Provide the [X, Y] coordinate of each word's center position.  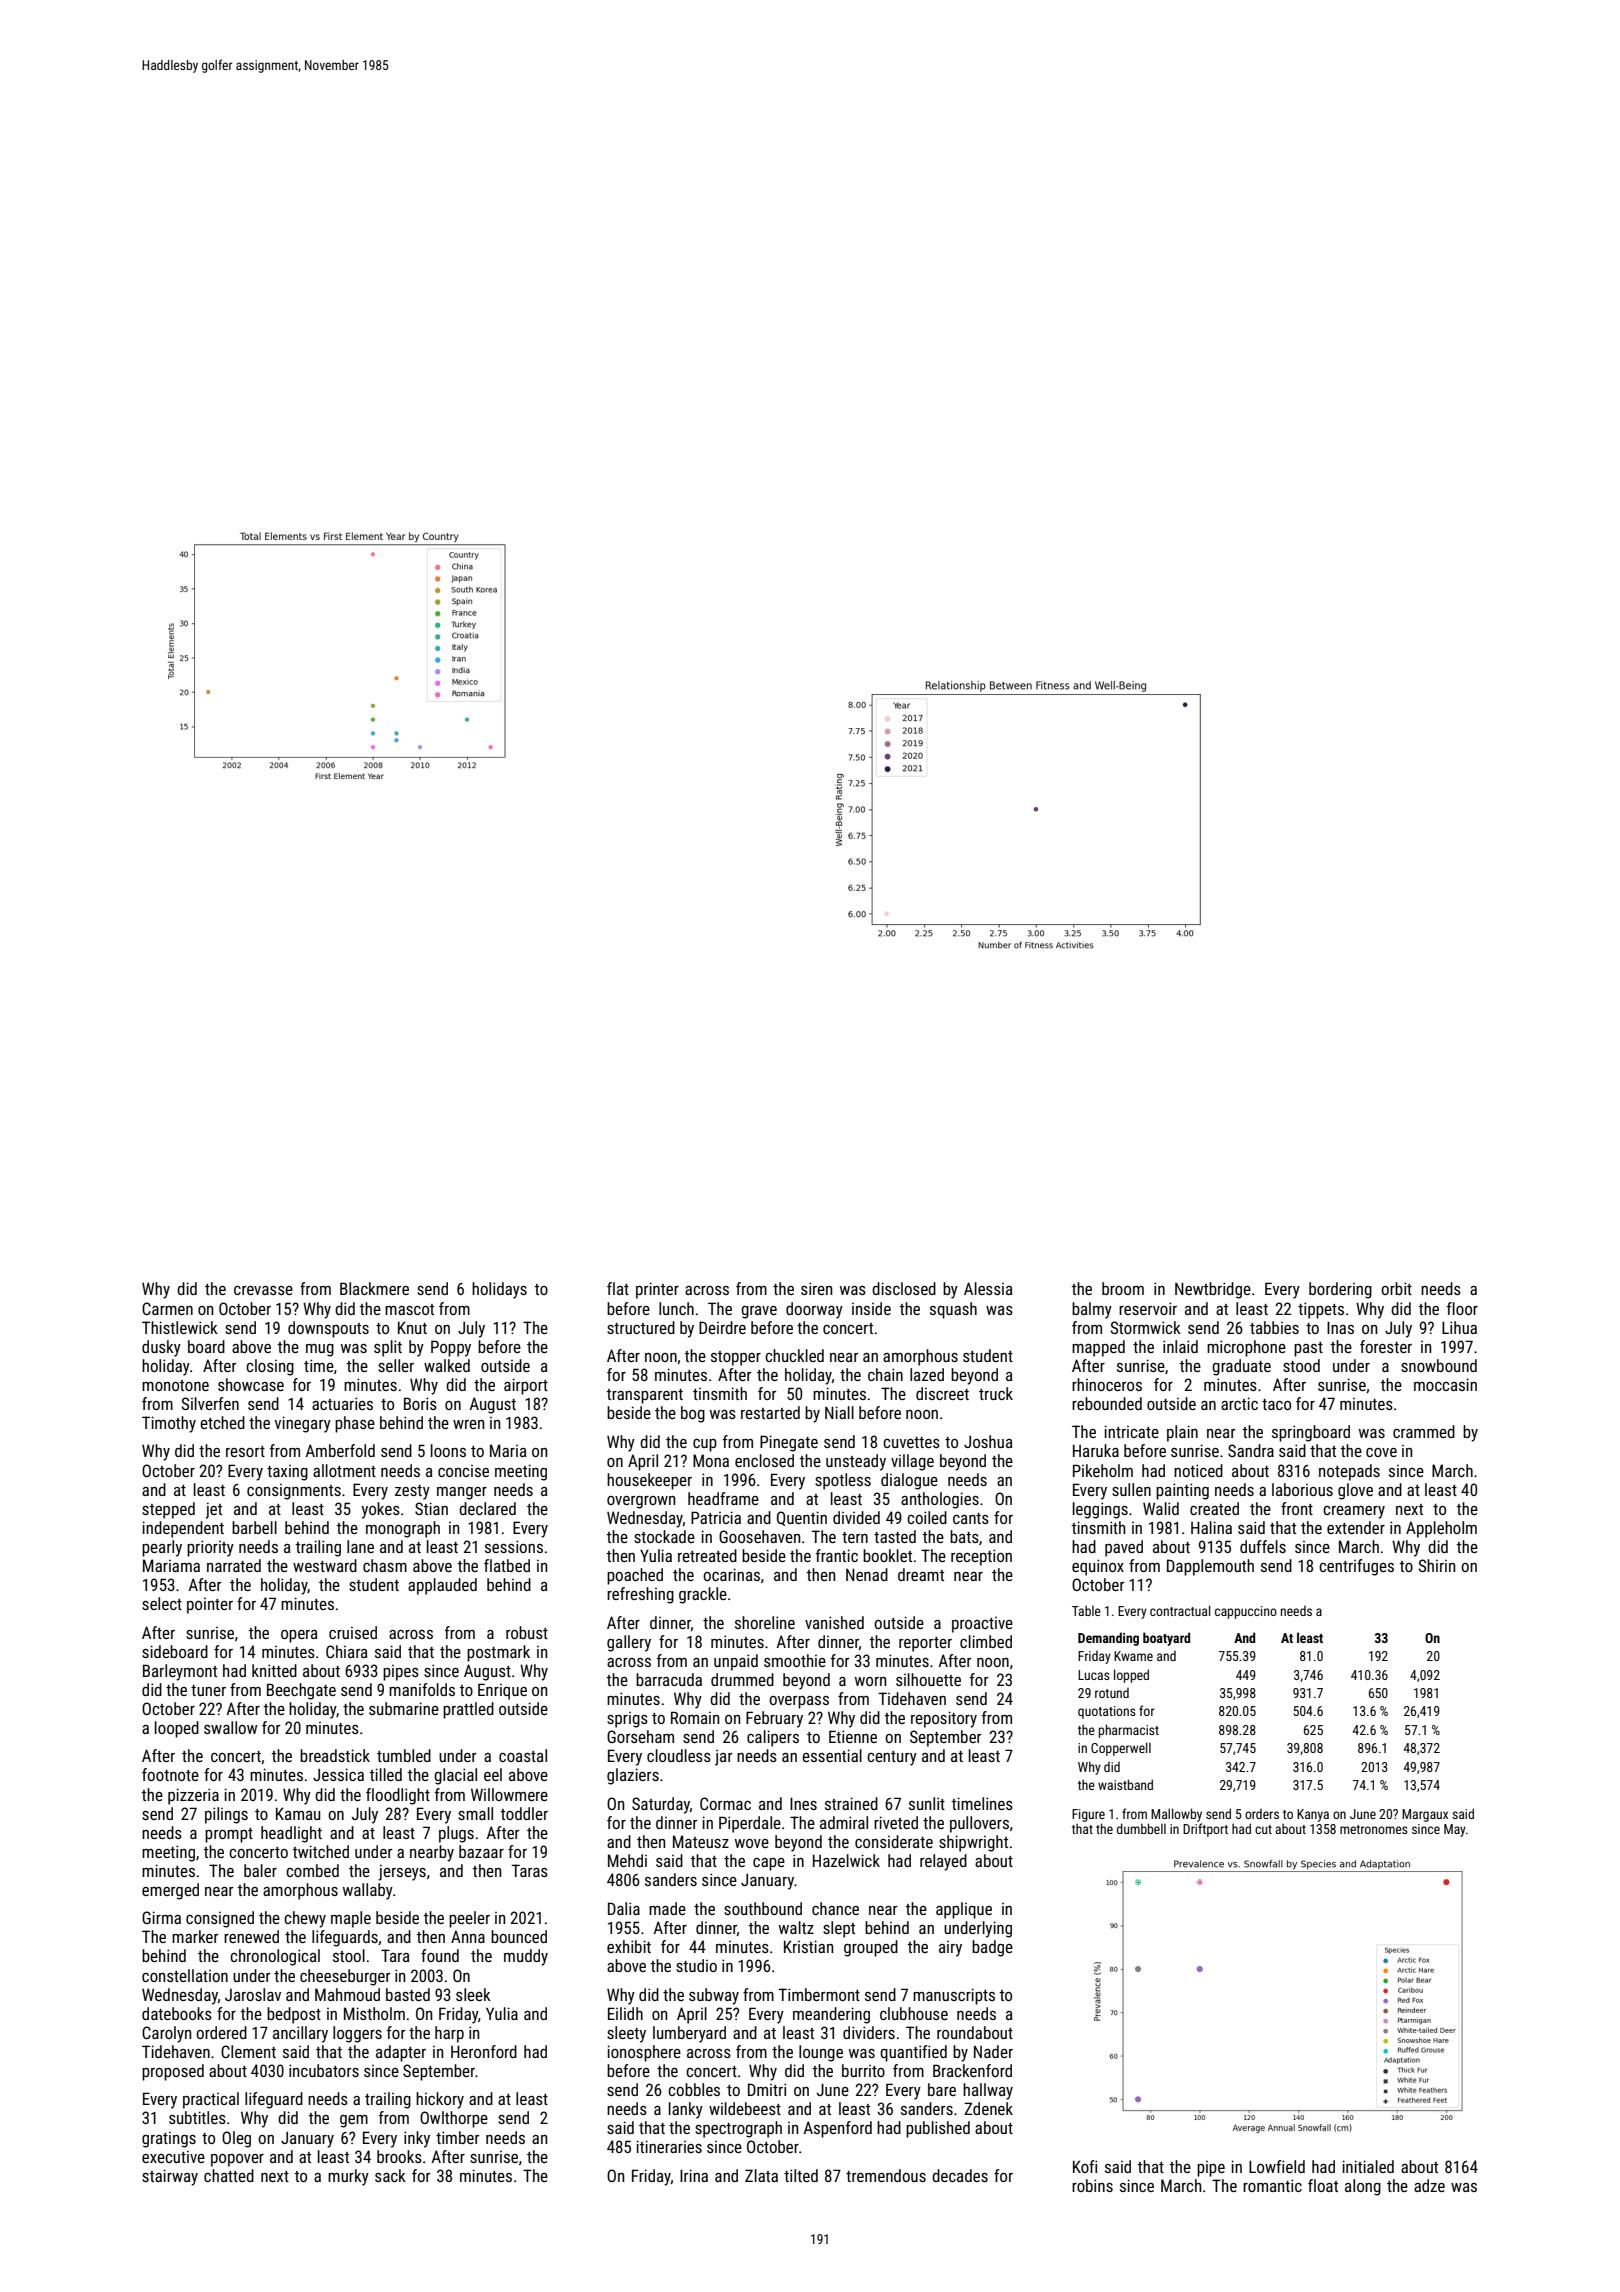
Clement [248, 2051]
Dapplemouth [1210, 1567]
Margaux [1425, 1815]
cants [971, 1518]
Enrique [502, 1691]
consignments [294, 1492]
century [892, 1758]
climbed [986, 1641]
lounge [821, 2053]
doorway [814, 1310]
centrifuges [1356, 1567]
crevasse [263, 1290]
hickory [440, 2100]
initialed [1368, 2166]
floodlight [398, 1796]
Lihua [1459, 1327]
